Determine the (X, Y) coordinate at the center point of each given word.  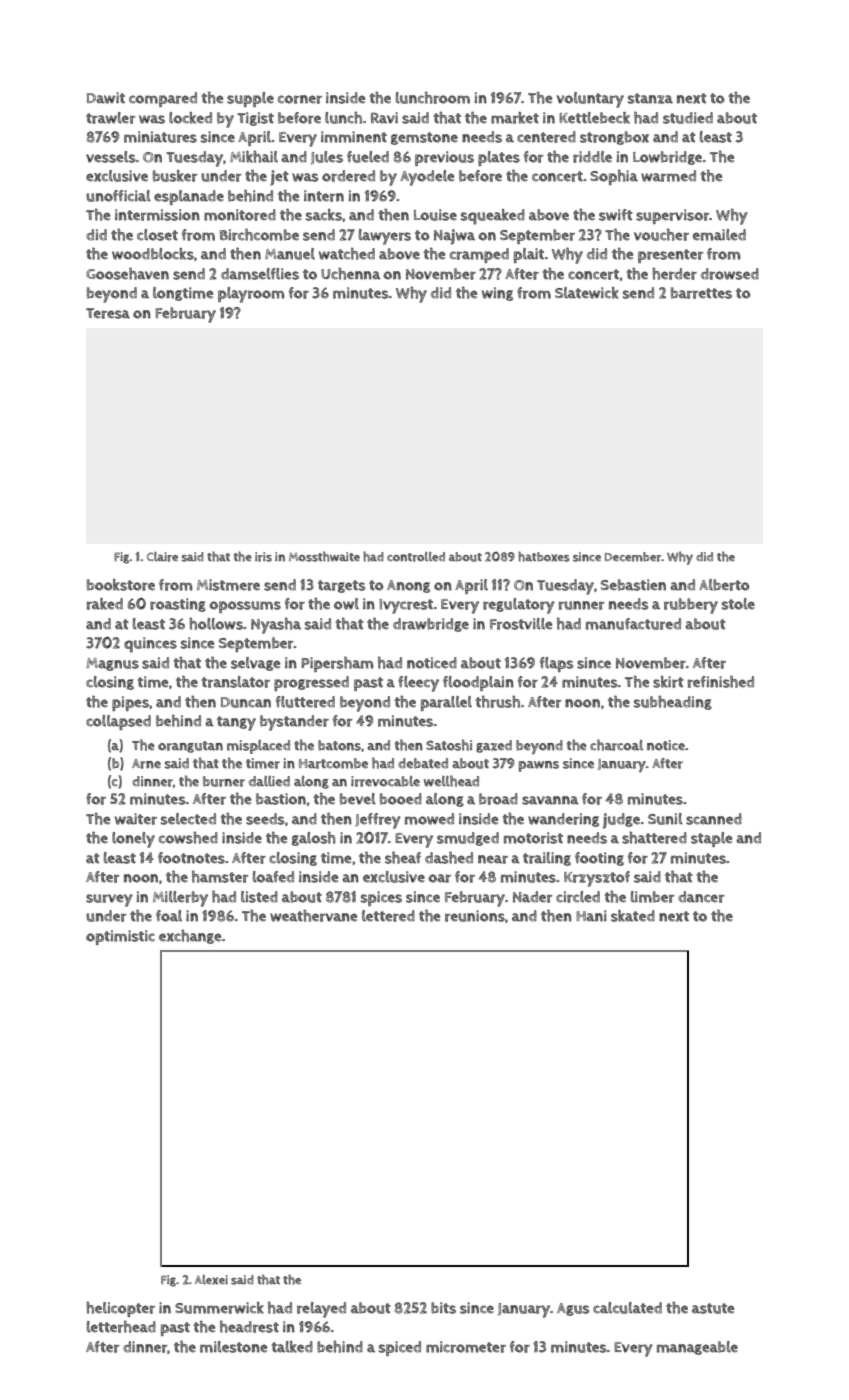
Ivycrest (406, 606)
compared (163, 99)
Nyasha (276, 626)
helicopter (120, 1309)
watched (347, 254)
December (633, 557)
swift (616, 215)
